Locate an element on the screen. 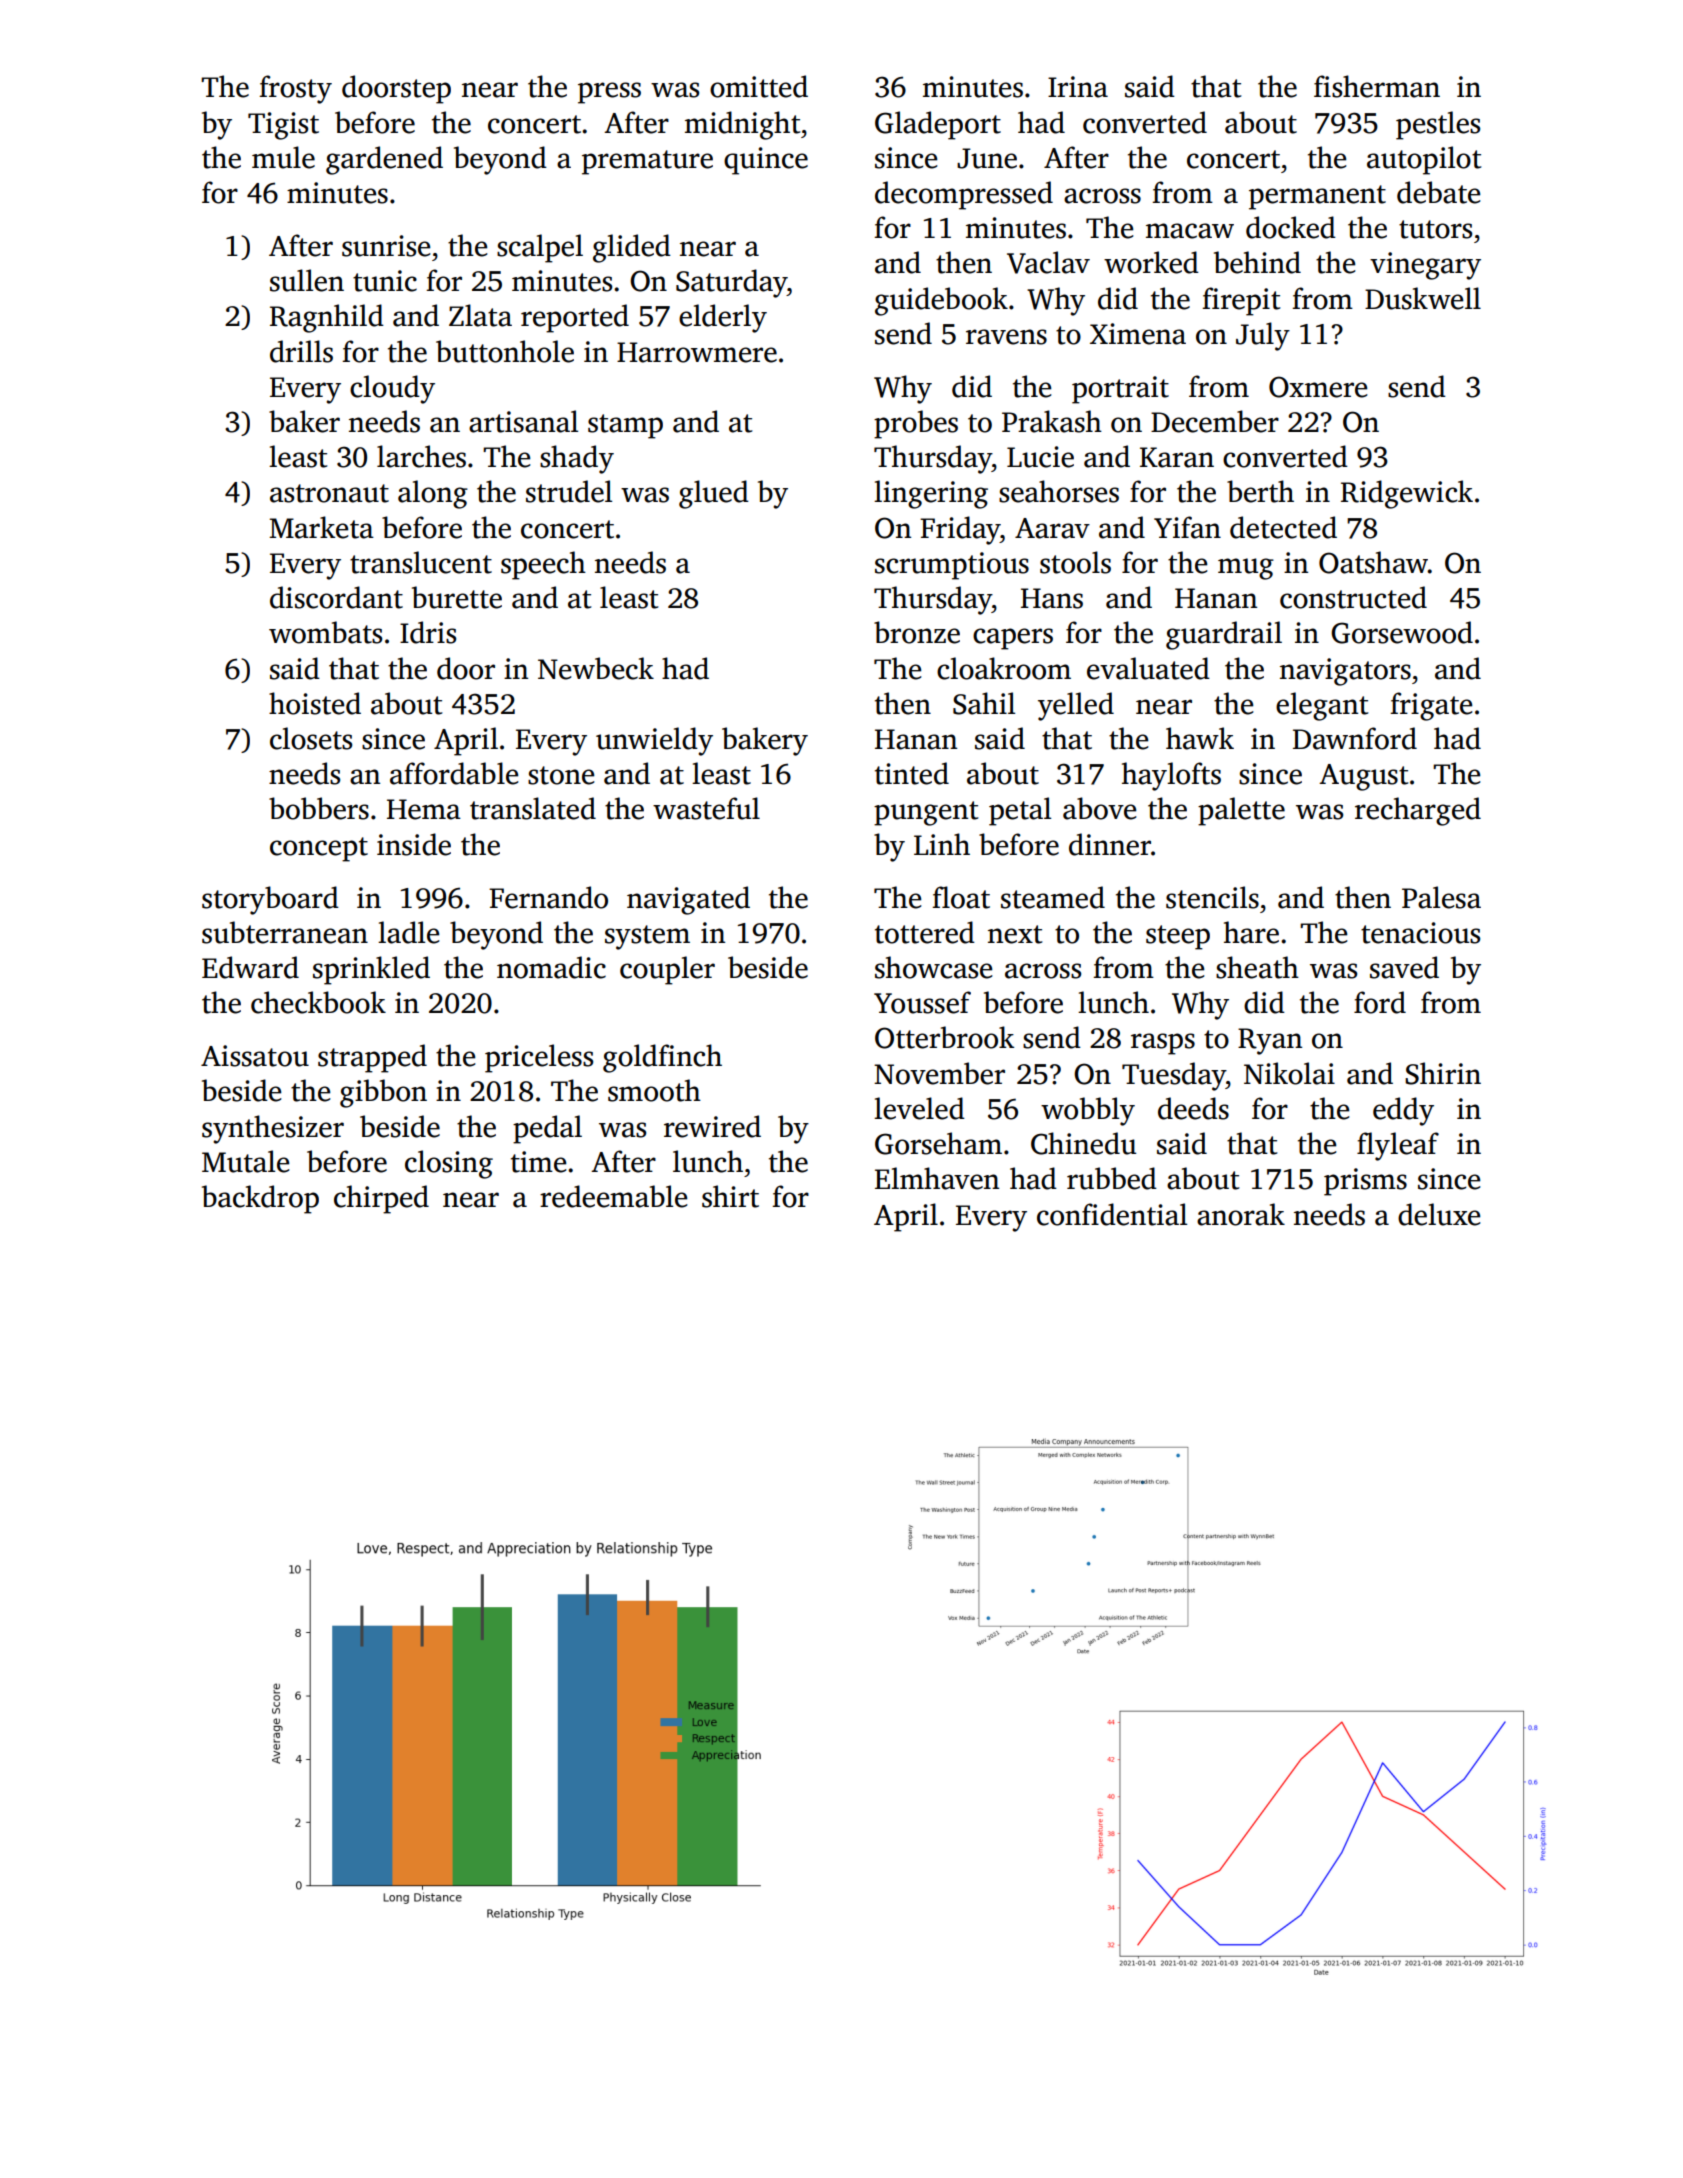 Image resolution: width=1683 pixels, height=2178 pixels. petal is located at coordinates (1020, 811).
